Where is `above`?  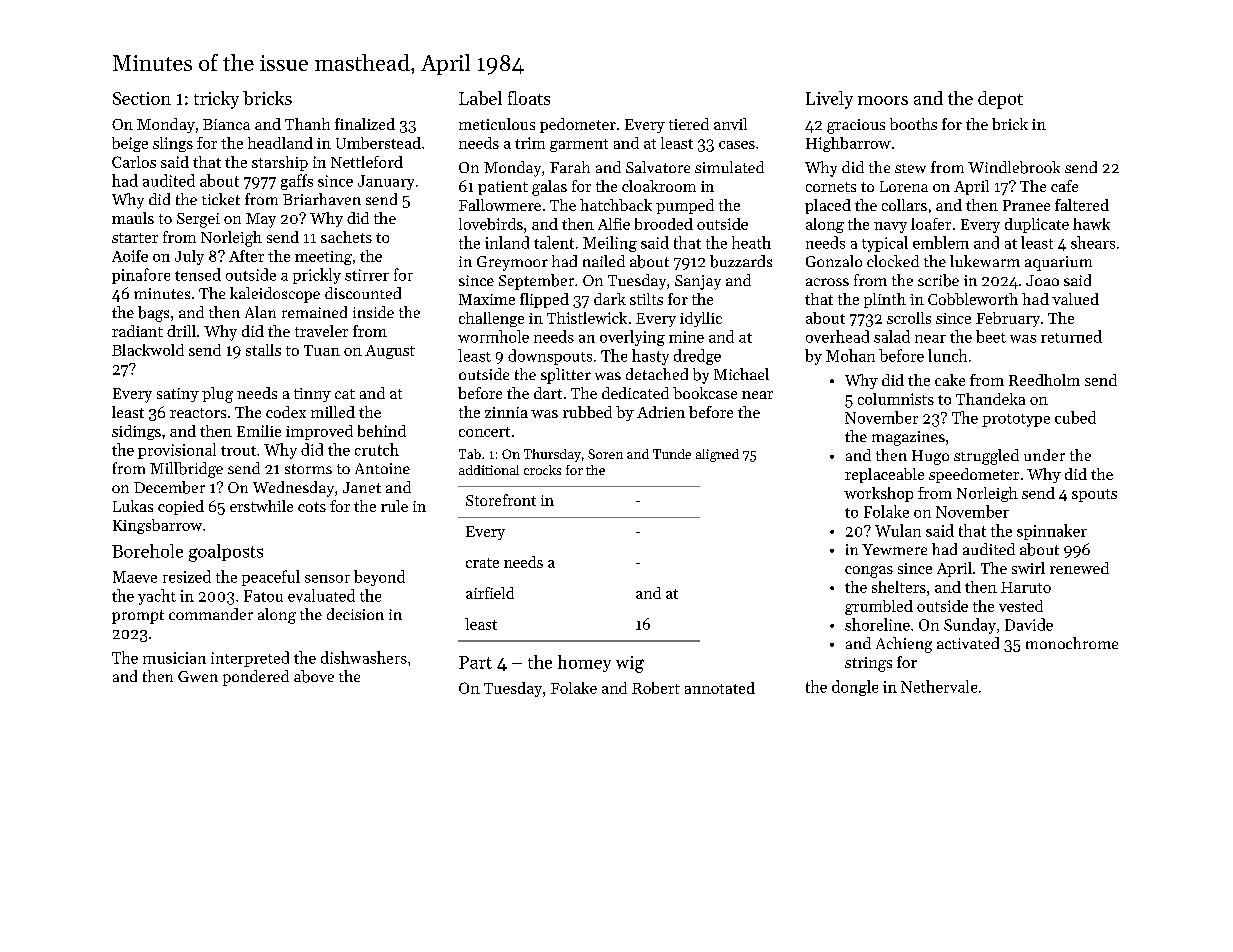
above is located at coordinates (314, 676).
